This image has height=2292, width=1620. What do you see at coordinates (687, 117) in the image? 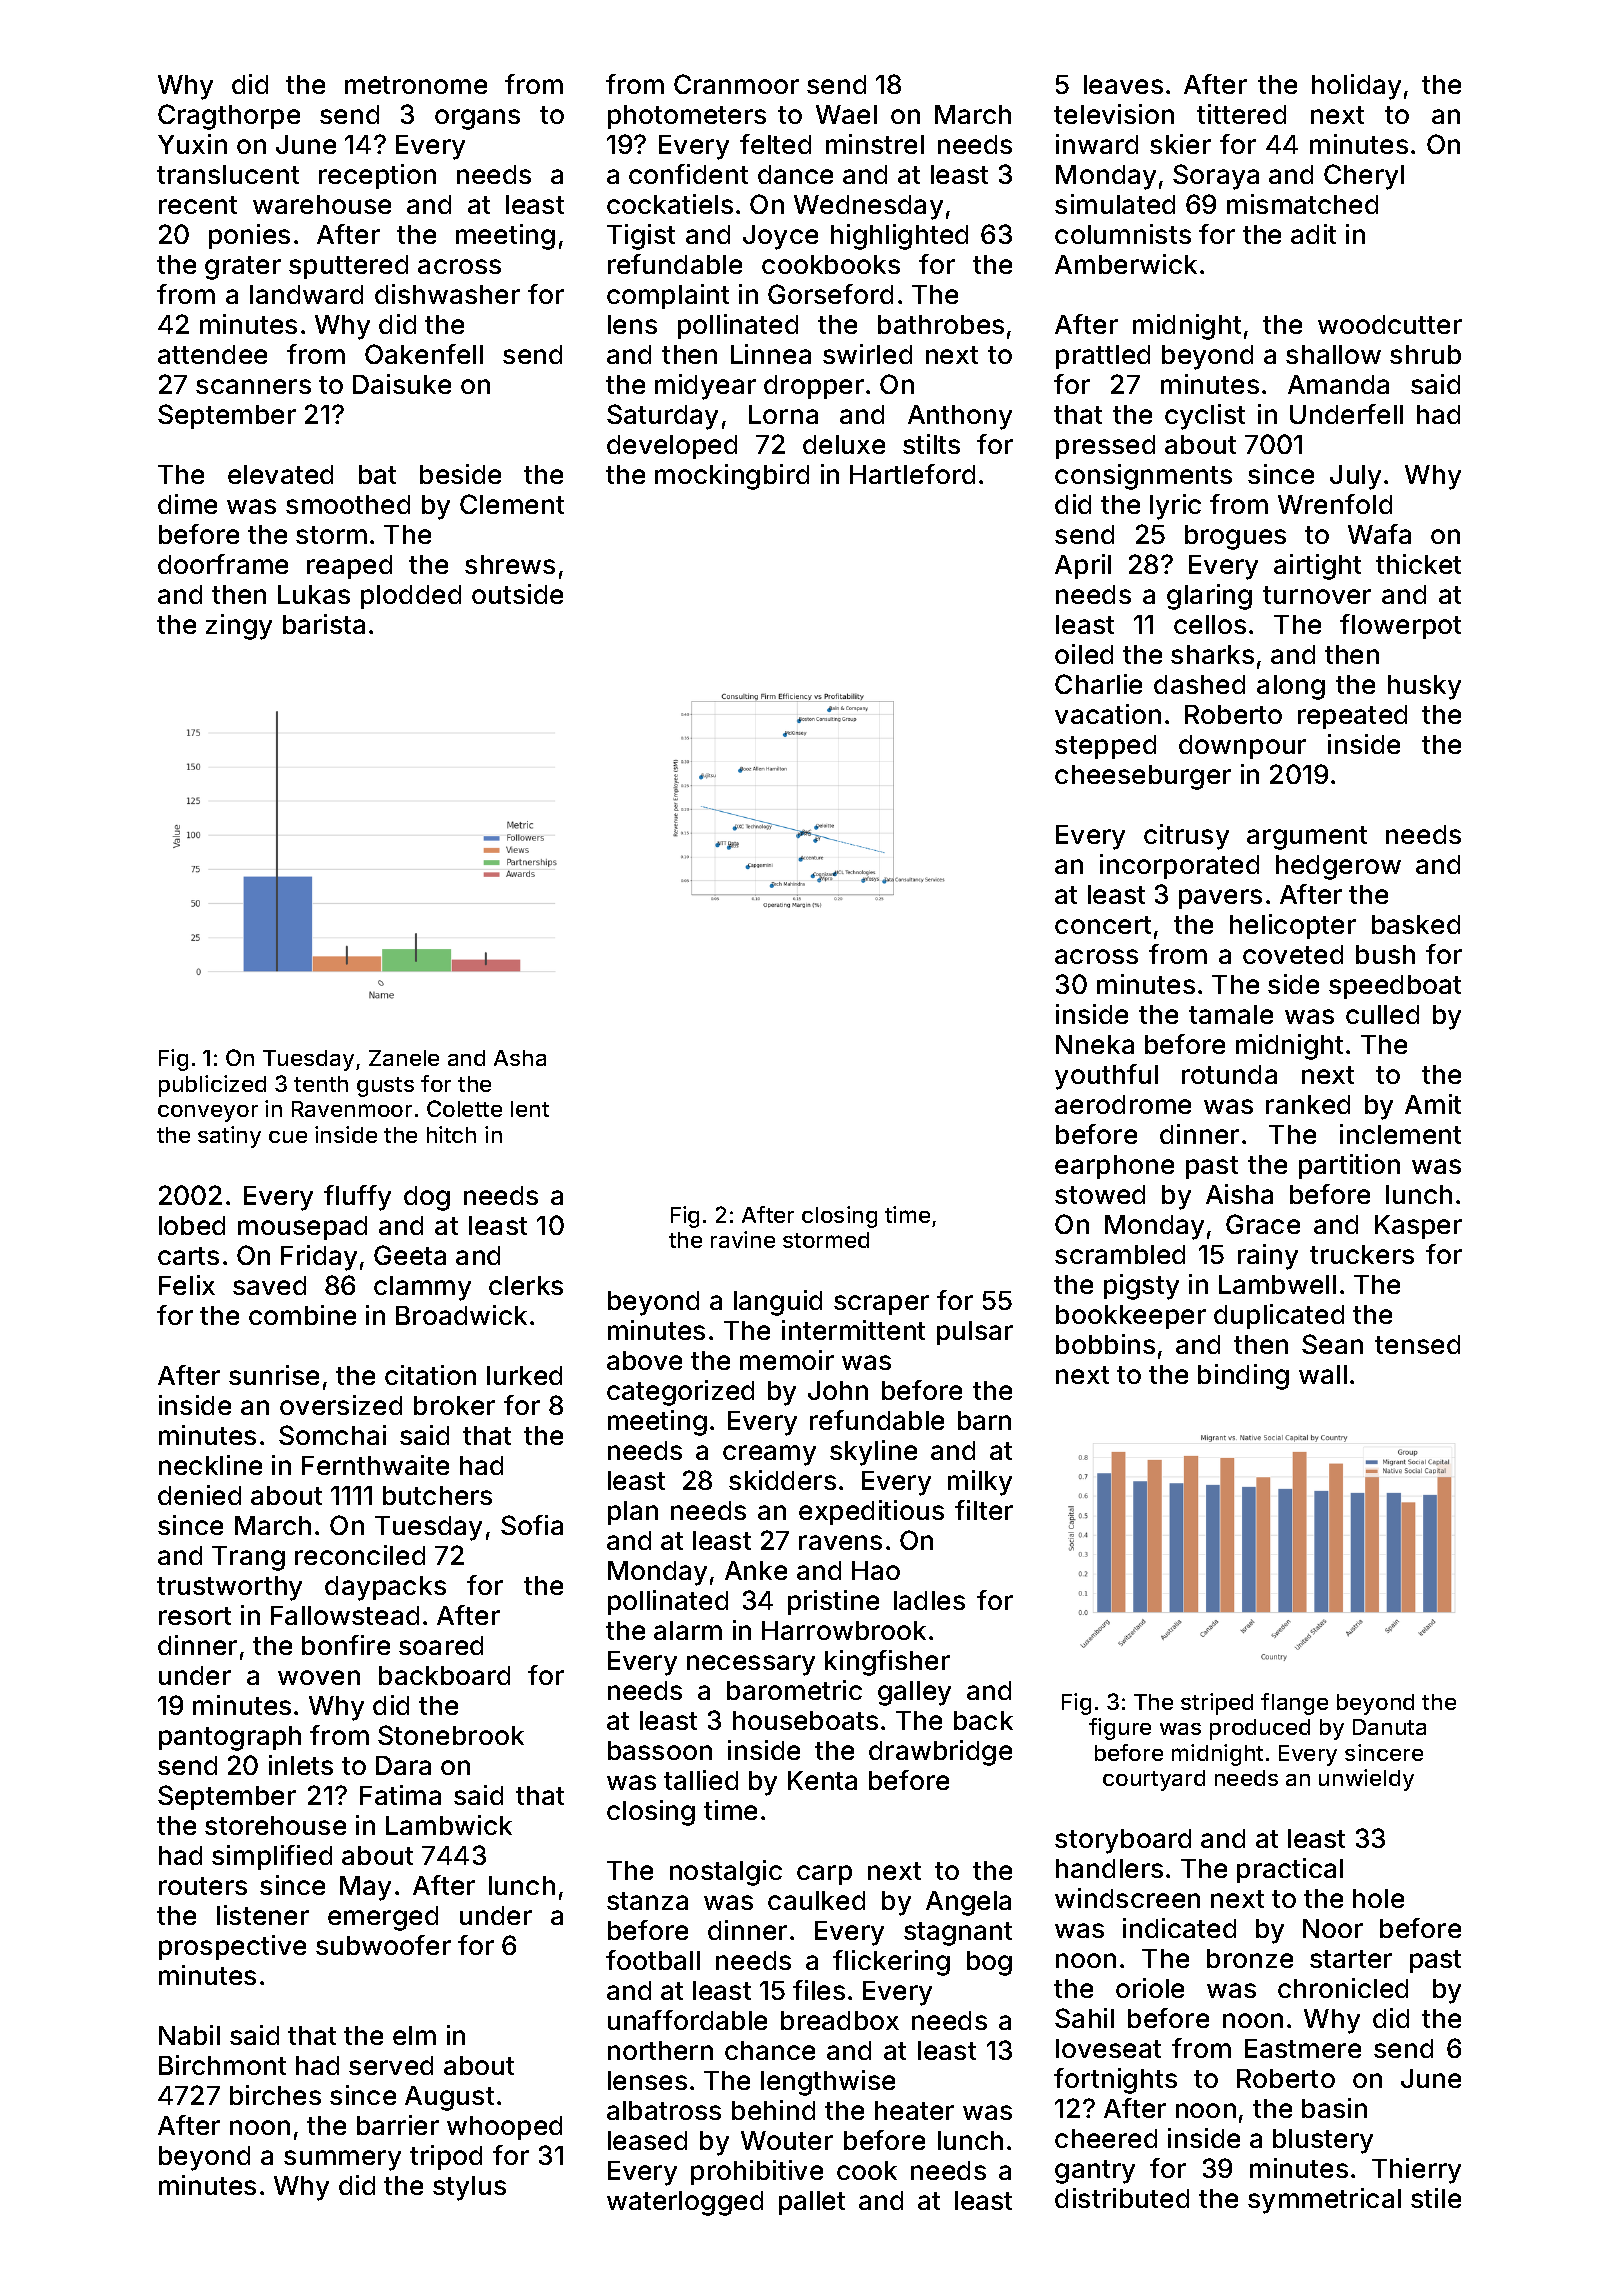
I see `photometers` at bounding box center [687, 117].
